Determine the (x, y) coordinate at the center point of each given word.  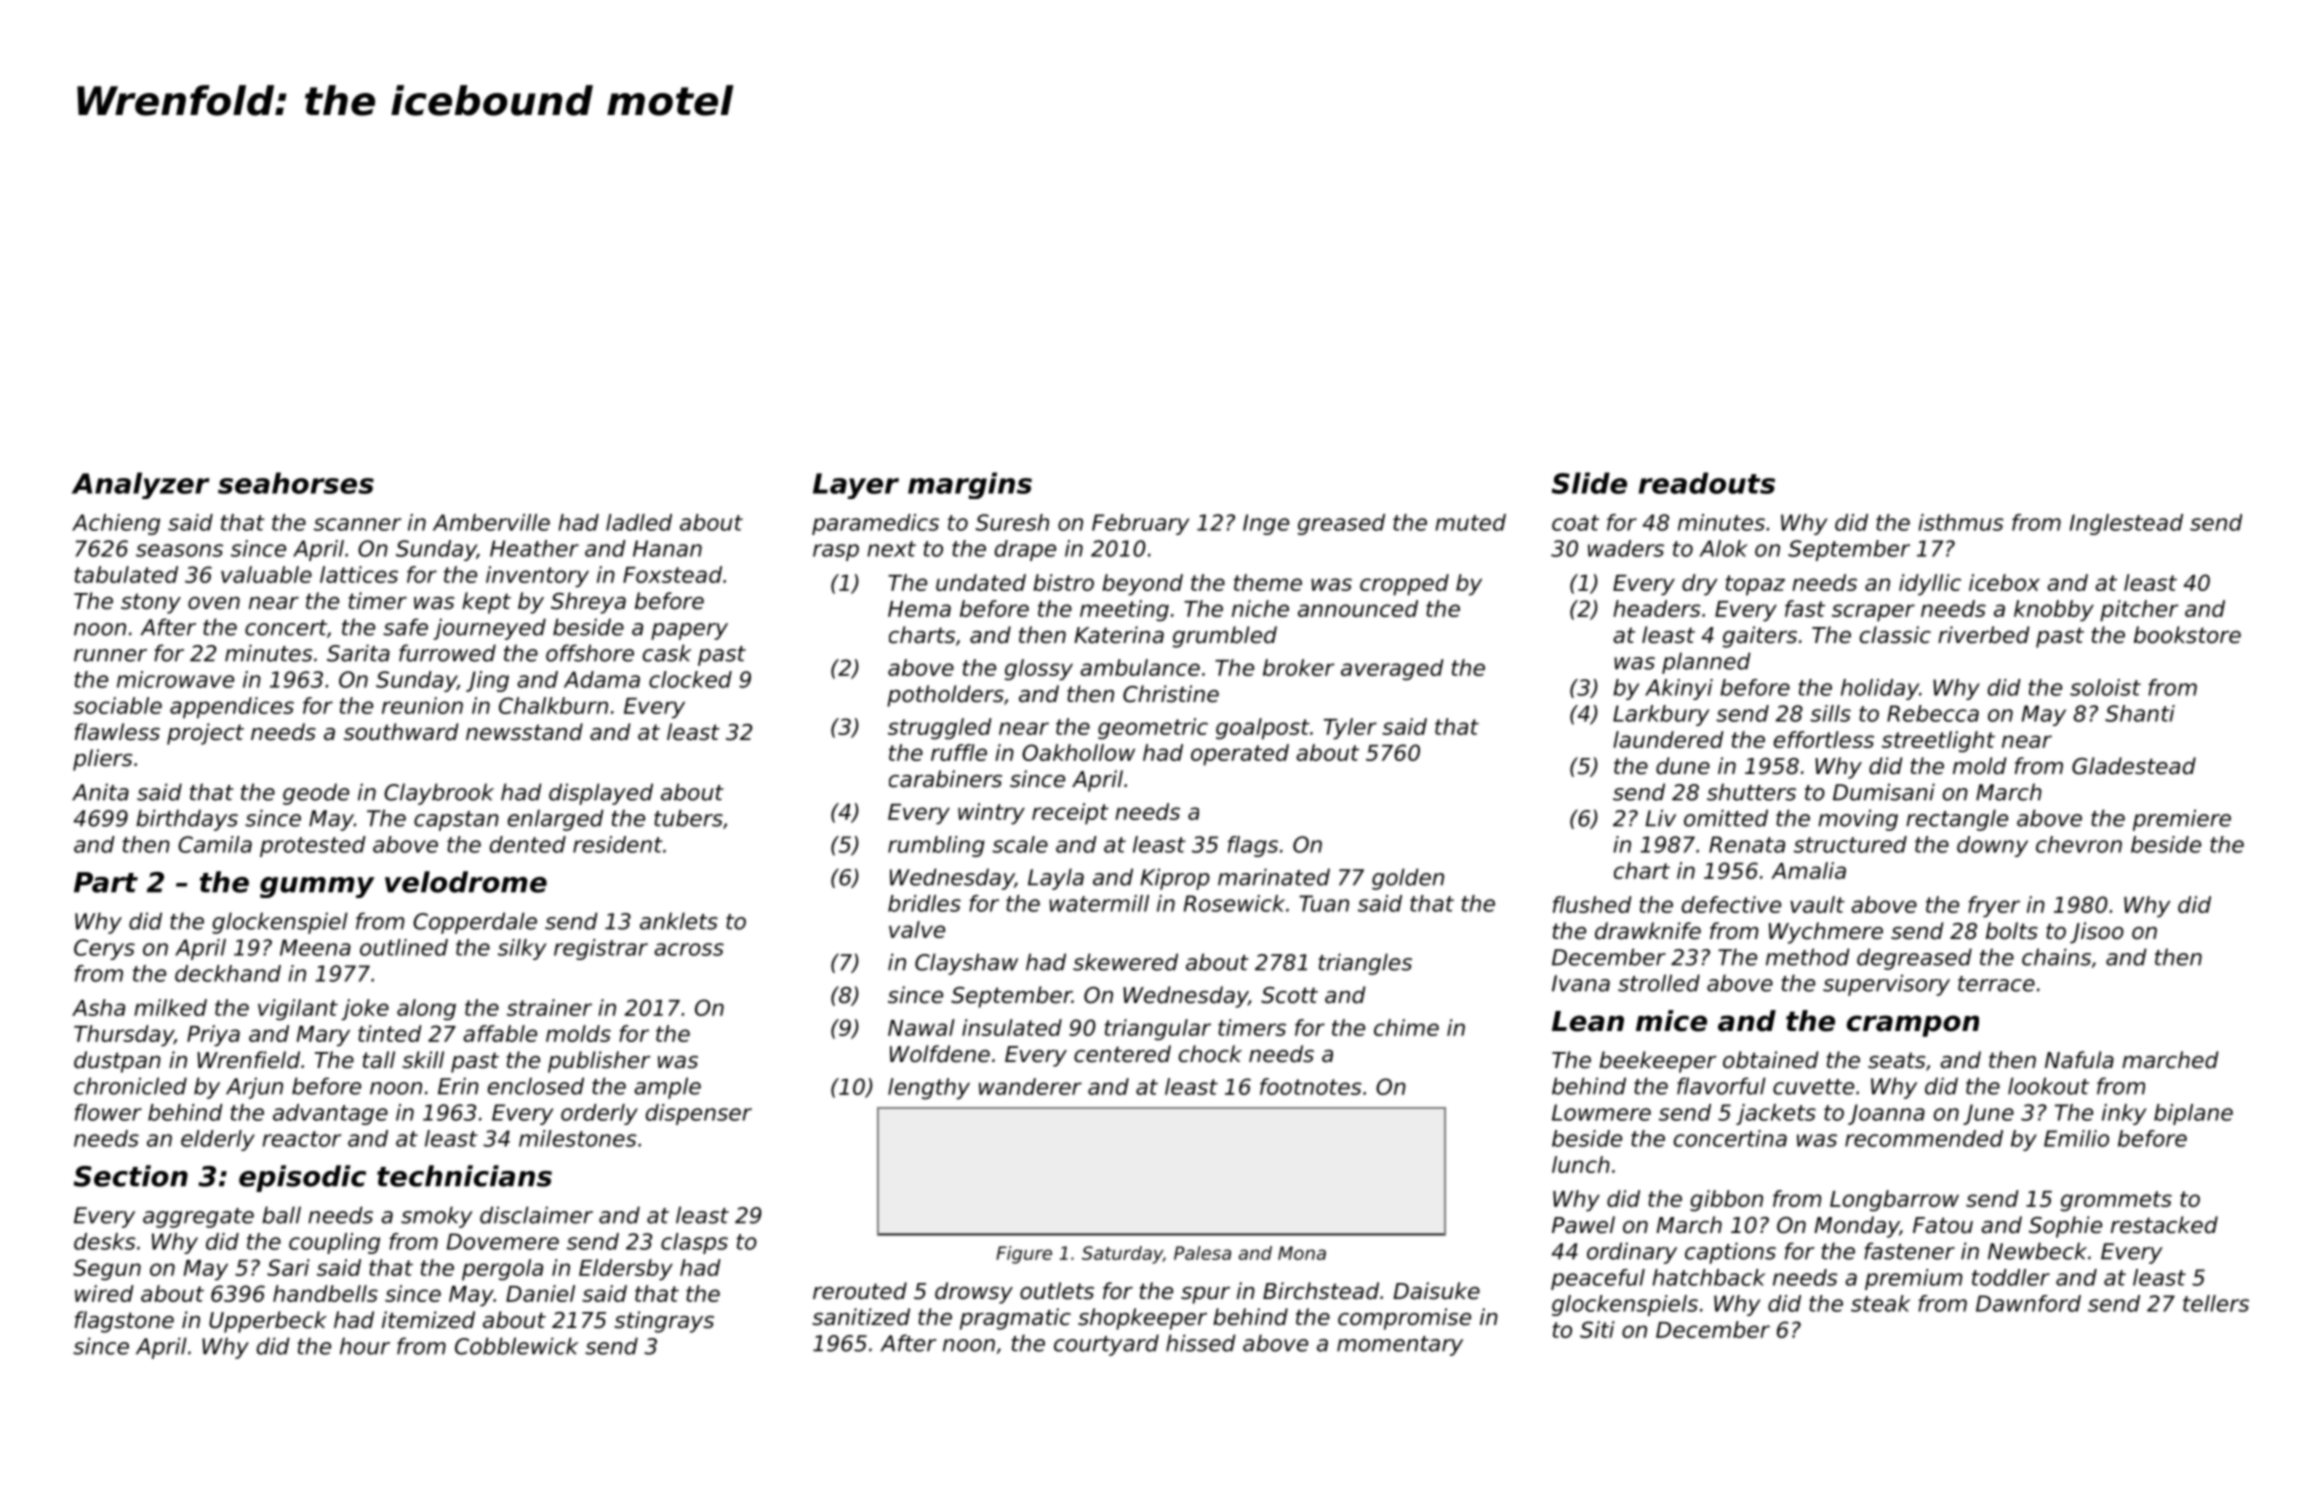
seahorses (296, 483)
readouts (1707, 483)
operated (1240, 755)
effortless (1824, 739)
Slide (1589, 483)
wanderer (1030, 1086)
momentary (1400, 1346)
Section (131, 1176)
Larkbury (1661, 715)
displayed (601, 794)
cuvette (1813, 1087)
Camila (215, 844)
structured (1850, 844)
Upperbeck (268, 1322)
